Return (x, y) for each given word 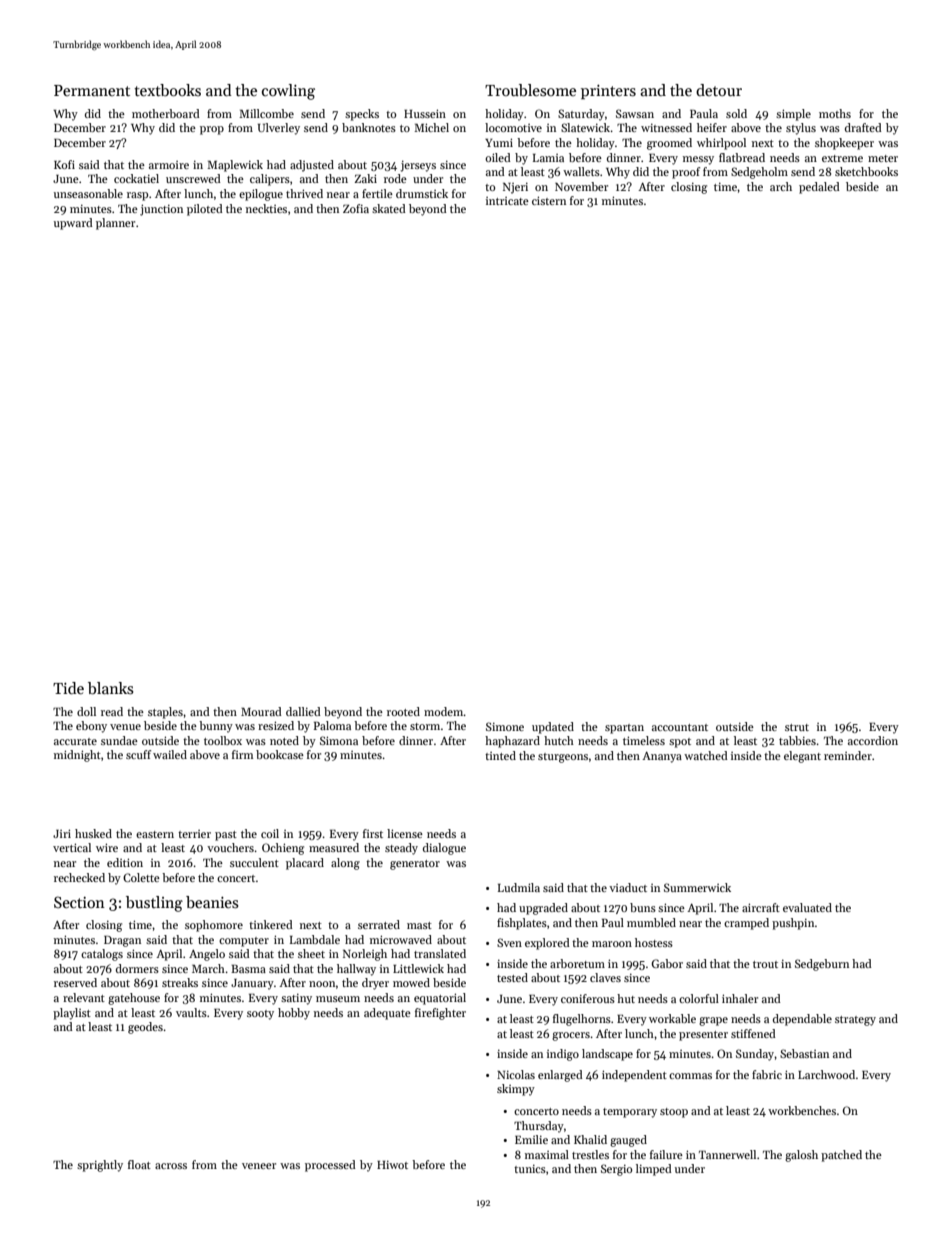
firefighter (440, 1014)
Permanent (92, 90)
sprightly (100, 1166)
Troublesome (530, 90)
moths (835, 113)
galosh (801, 1156)
